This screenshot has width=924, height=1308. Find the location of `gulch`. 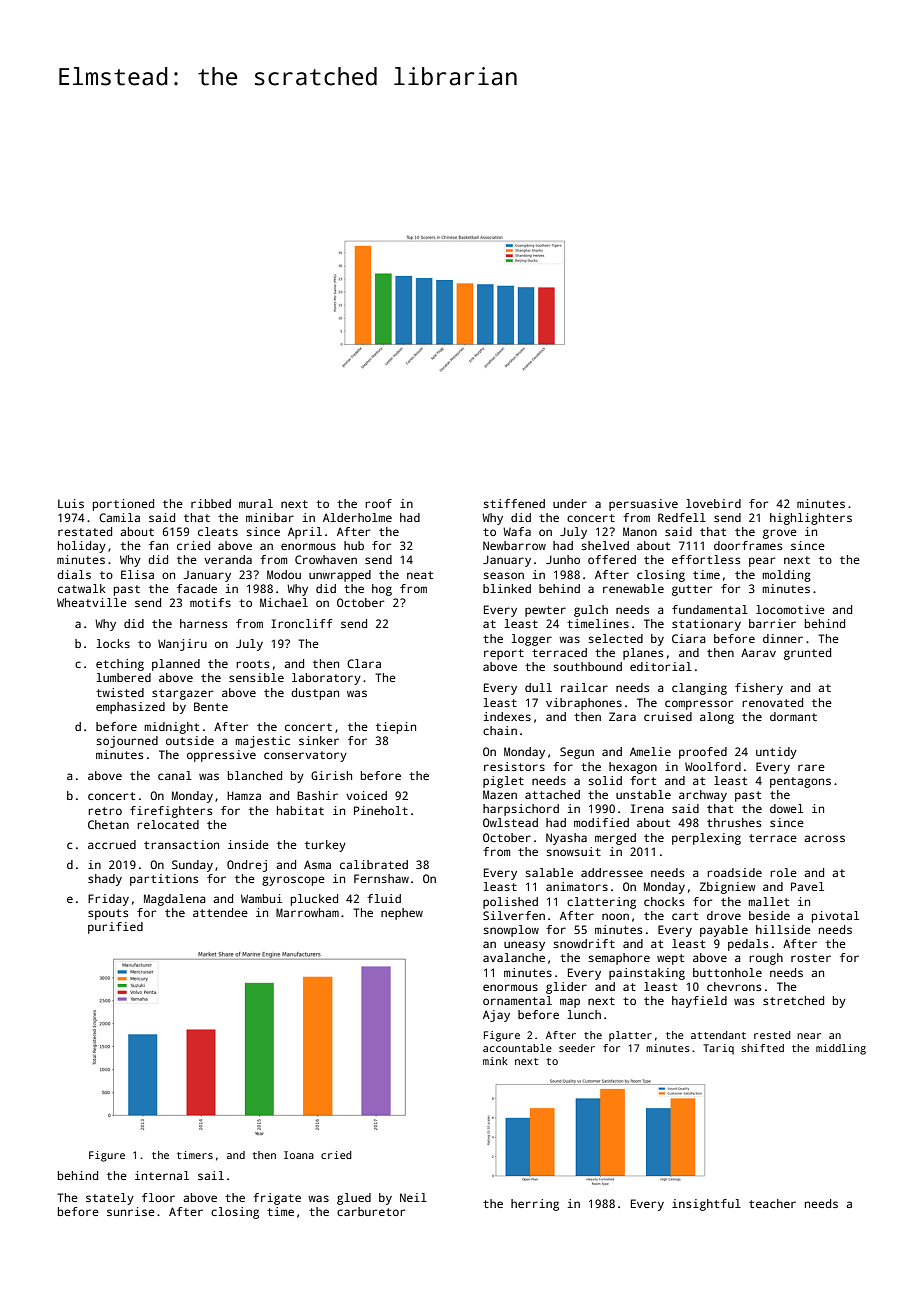

gulch is located at coordinates (591, 611).
